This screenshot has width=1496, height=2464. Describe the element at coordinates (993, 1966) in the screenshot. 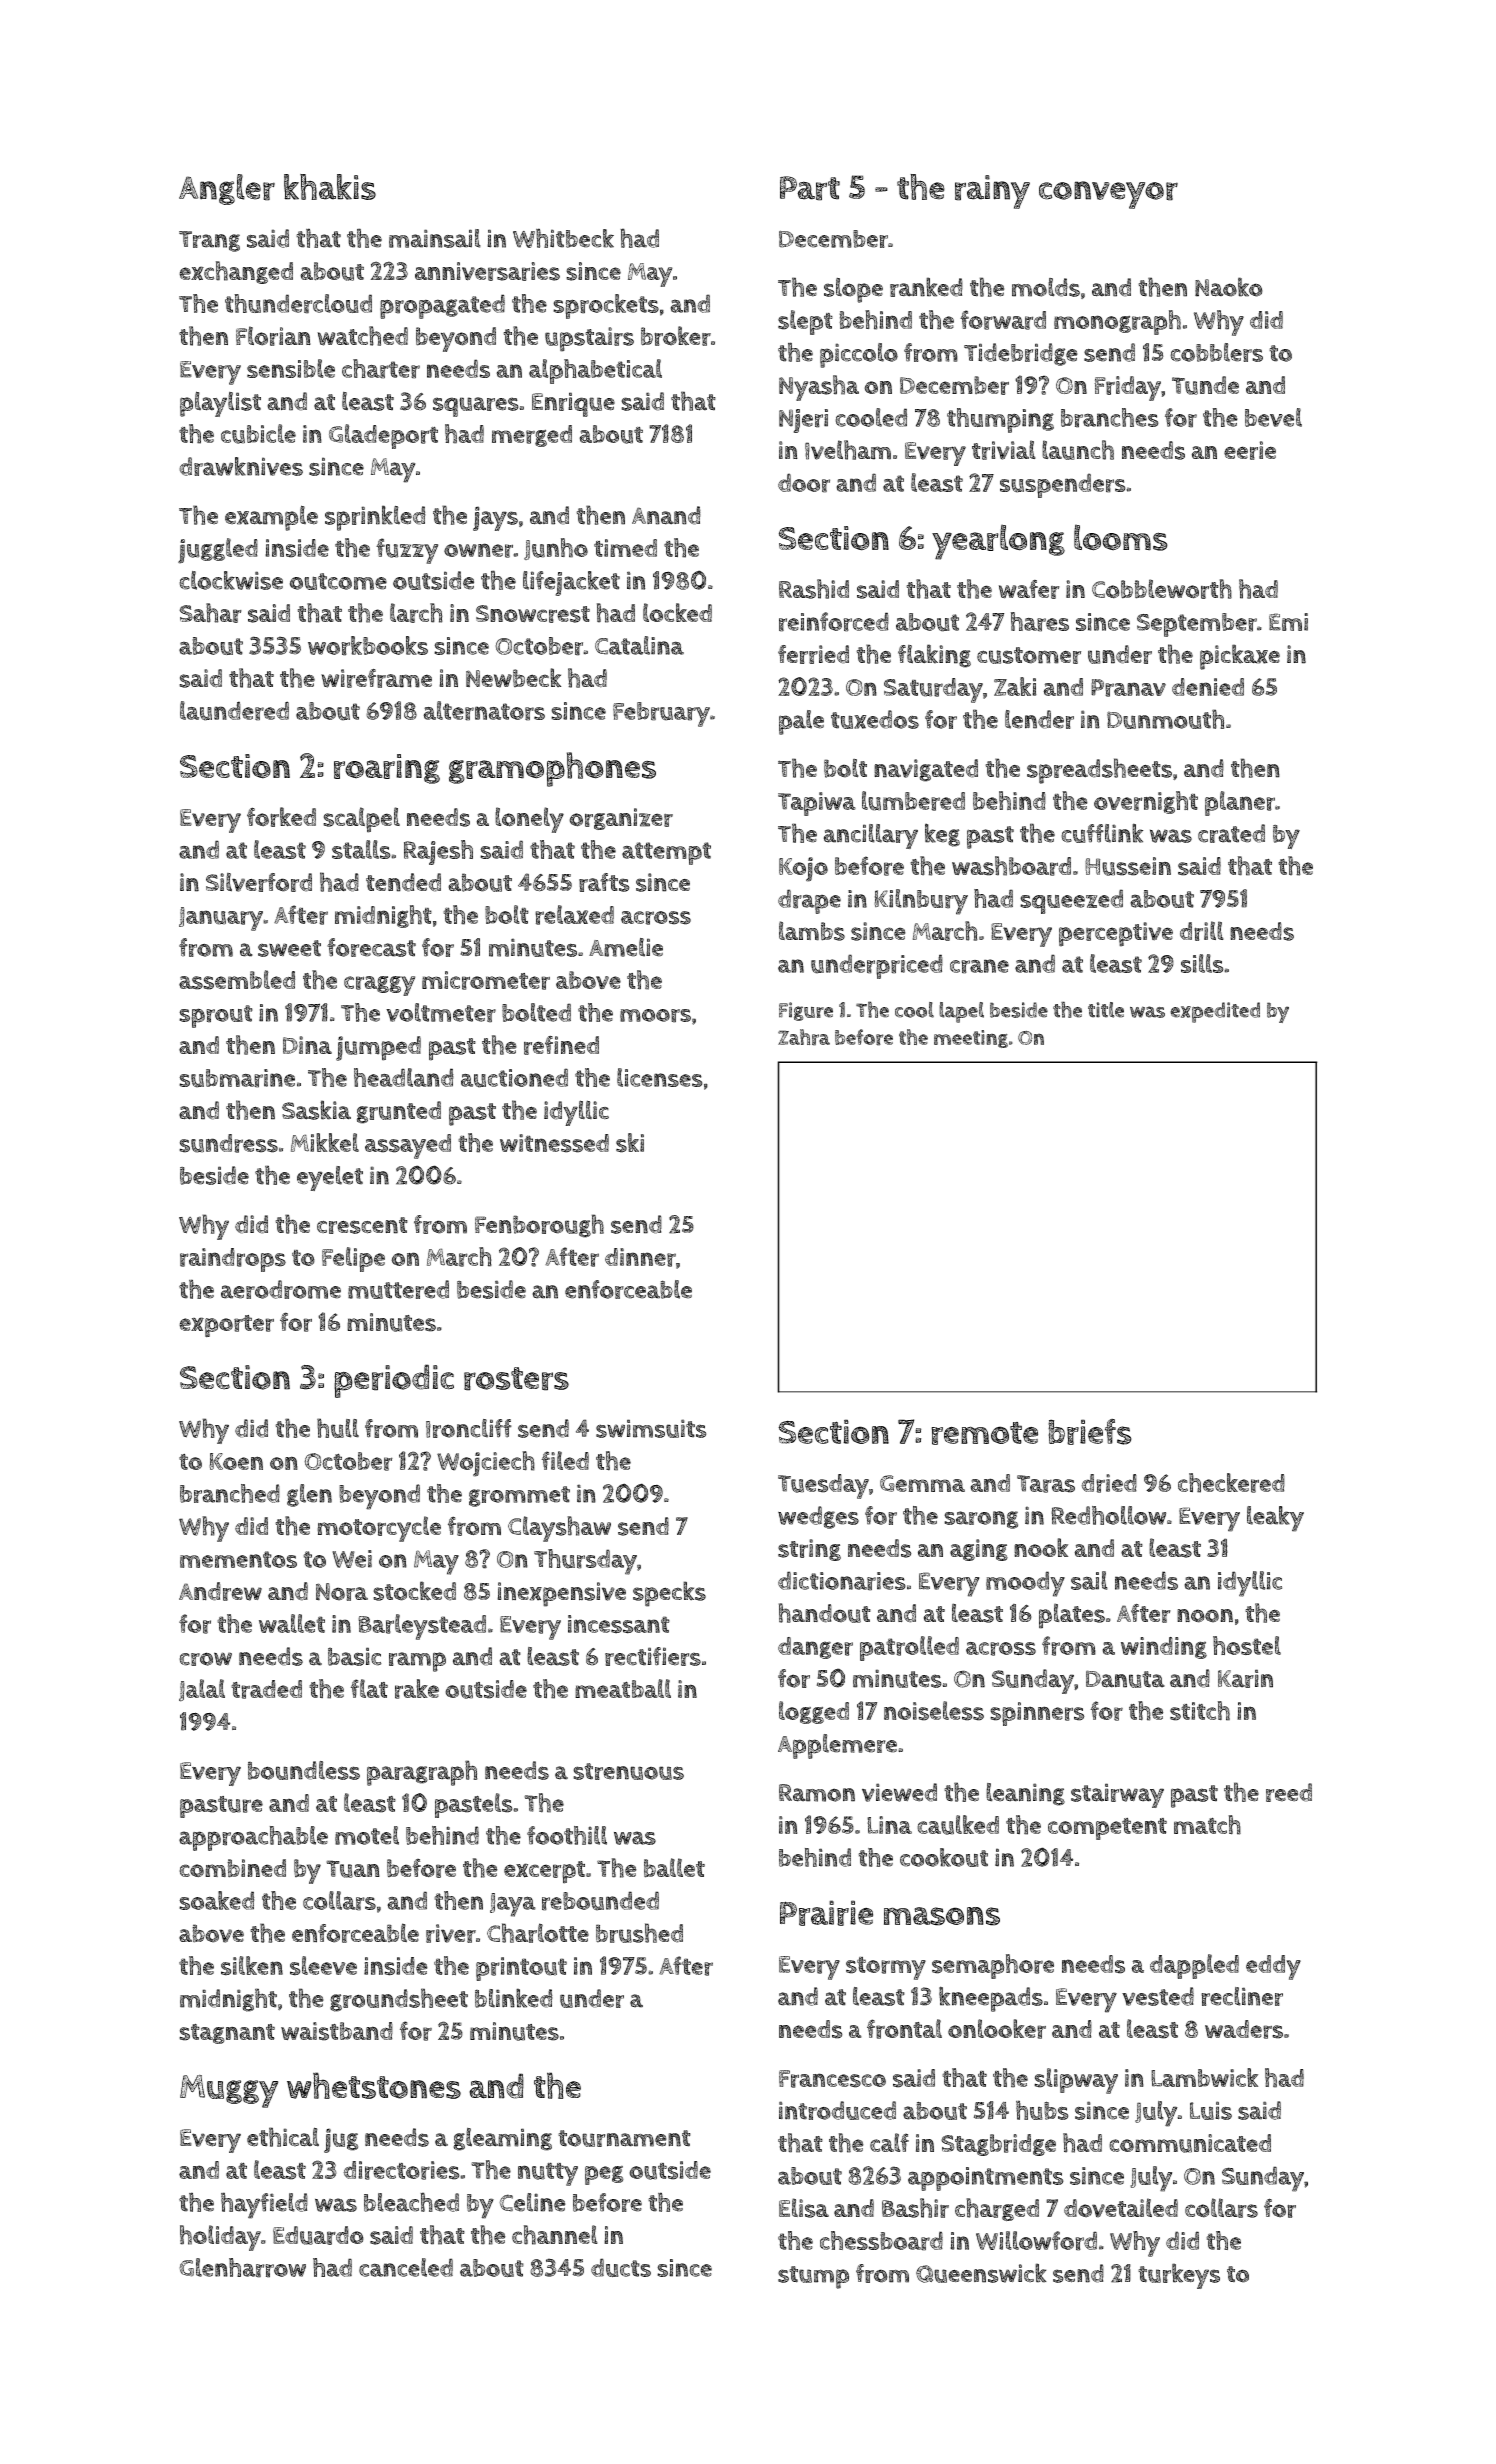

I see `semaphore` at that location.
